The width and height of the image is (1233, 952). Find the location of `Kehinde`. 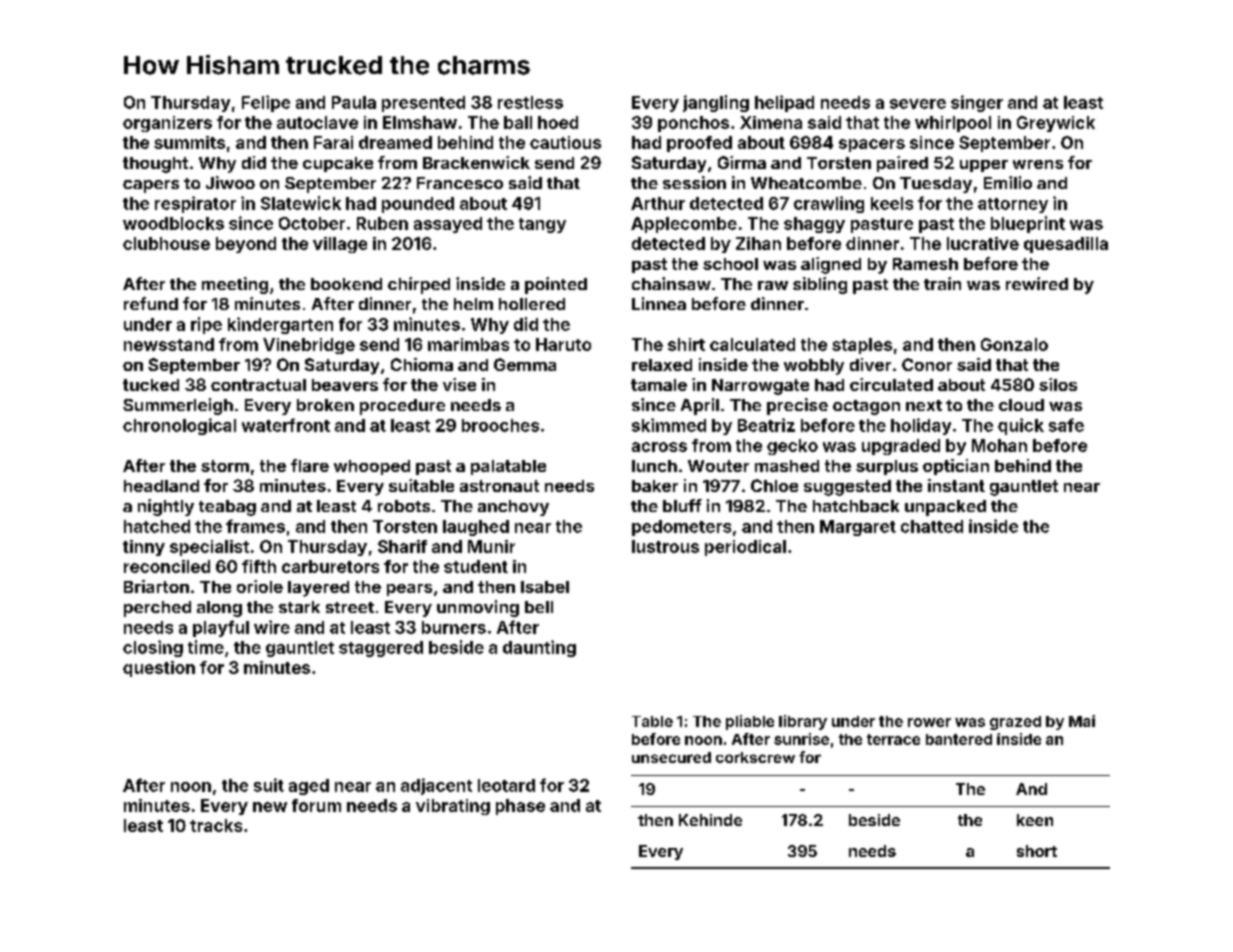

Kehinde is located at coordinates (710, 820).
